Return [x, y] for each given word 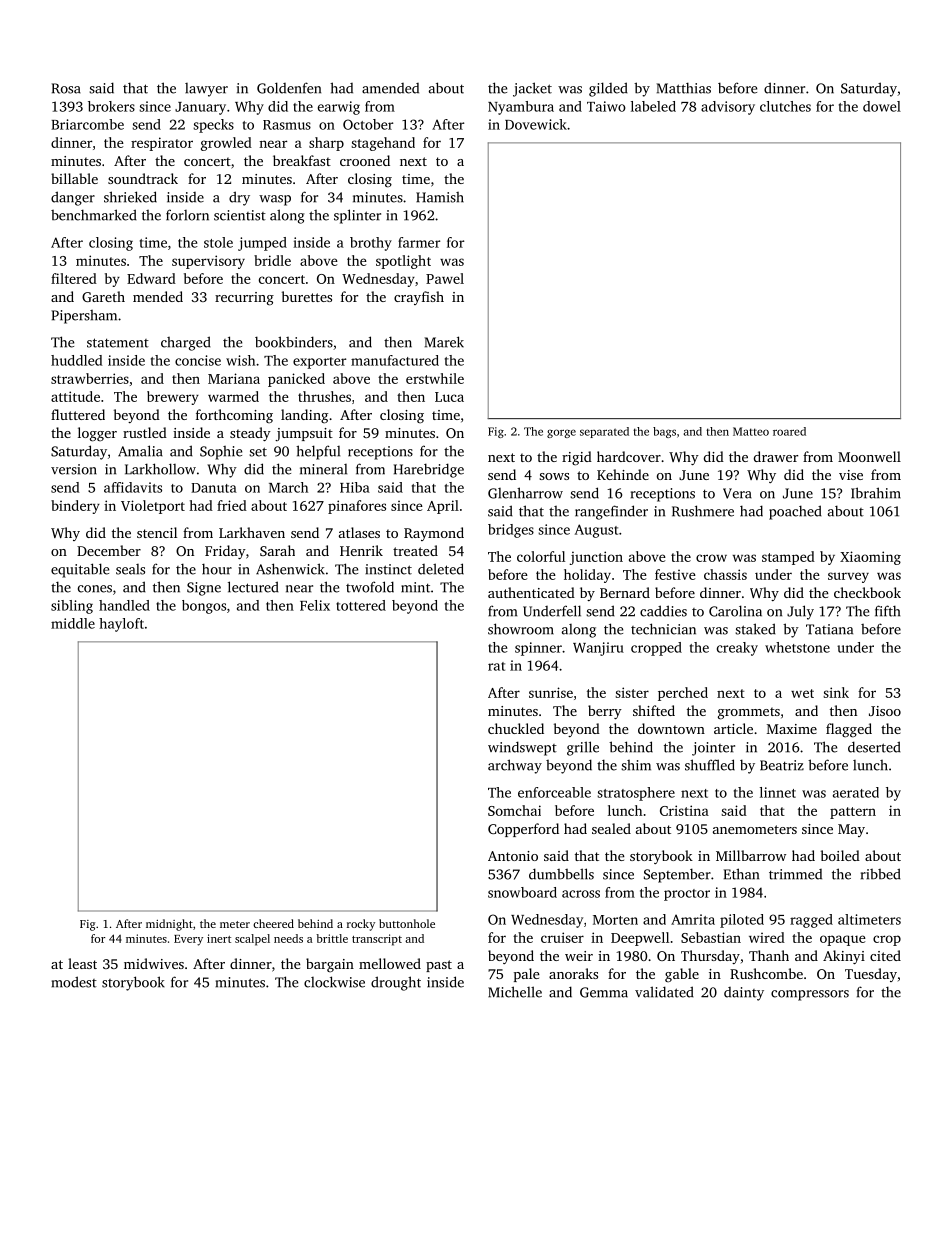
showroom [521, 629]
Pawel [445, 278]
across [581, 894]
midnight [169, 925]
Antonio [513, 856]
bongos [204, 607]
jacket [532, 89]
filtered [74, 278]
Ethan [741, 874]
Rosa [66, 88]
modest [74, 982]
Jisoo [885, 711]
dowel [882, 106]
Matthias [684, 88]
